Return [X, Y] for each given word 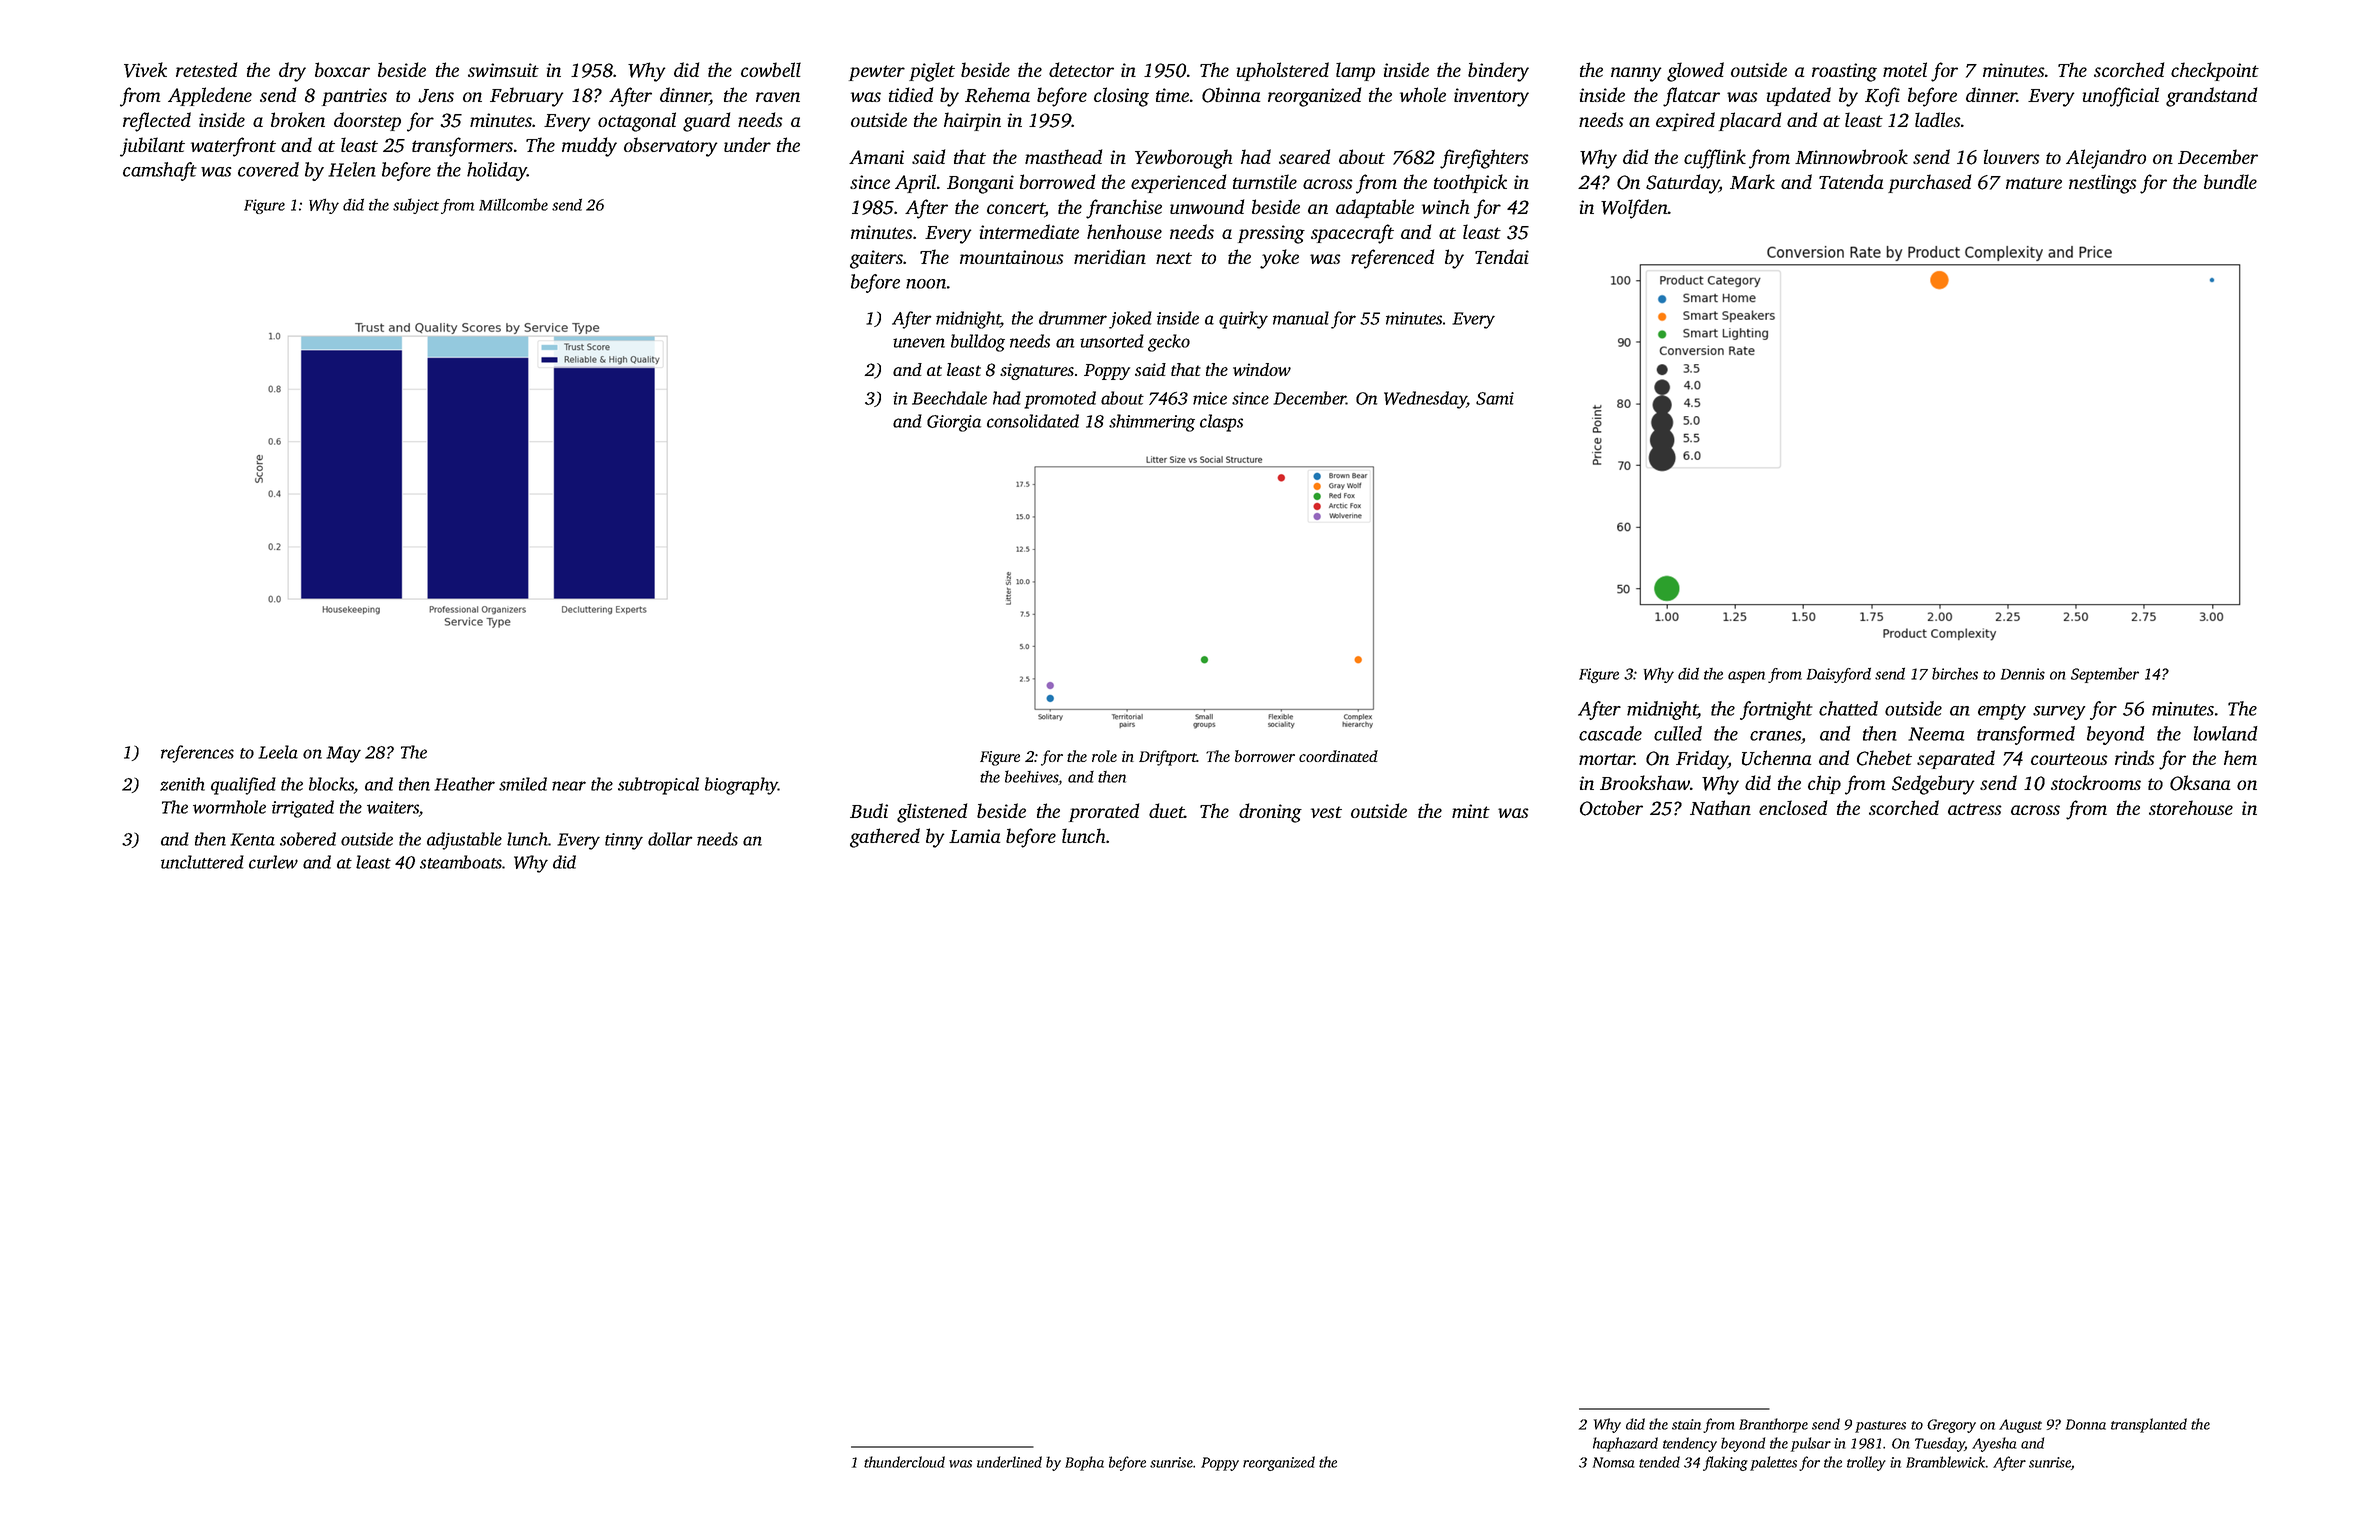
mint [1471, 811]
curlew [273, 862]
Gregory [1951, 1426]
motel [1905, 69]
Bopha [1084, 1463]
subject [416, 206]
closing [1121, 97]
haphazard [1625, 1444]
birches [1955, 673]
